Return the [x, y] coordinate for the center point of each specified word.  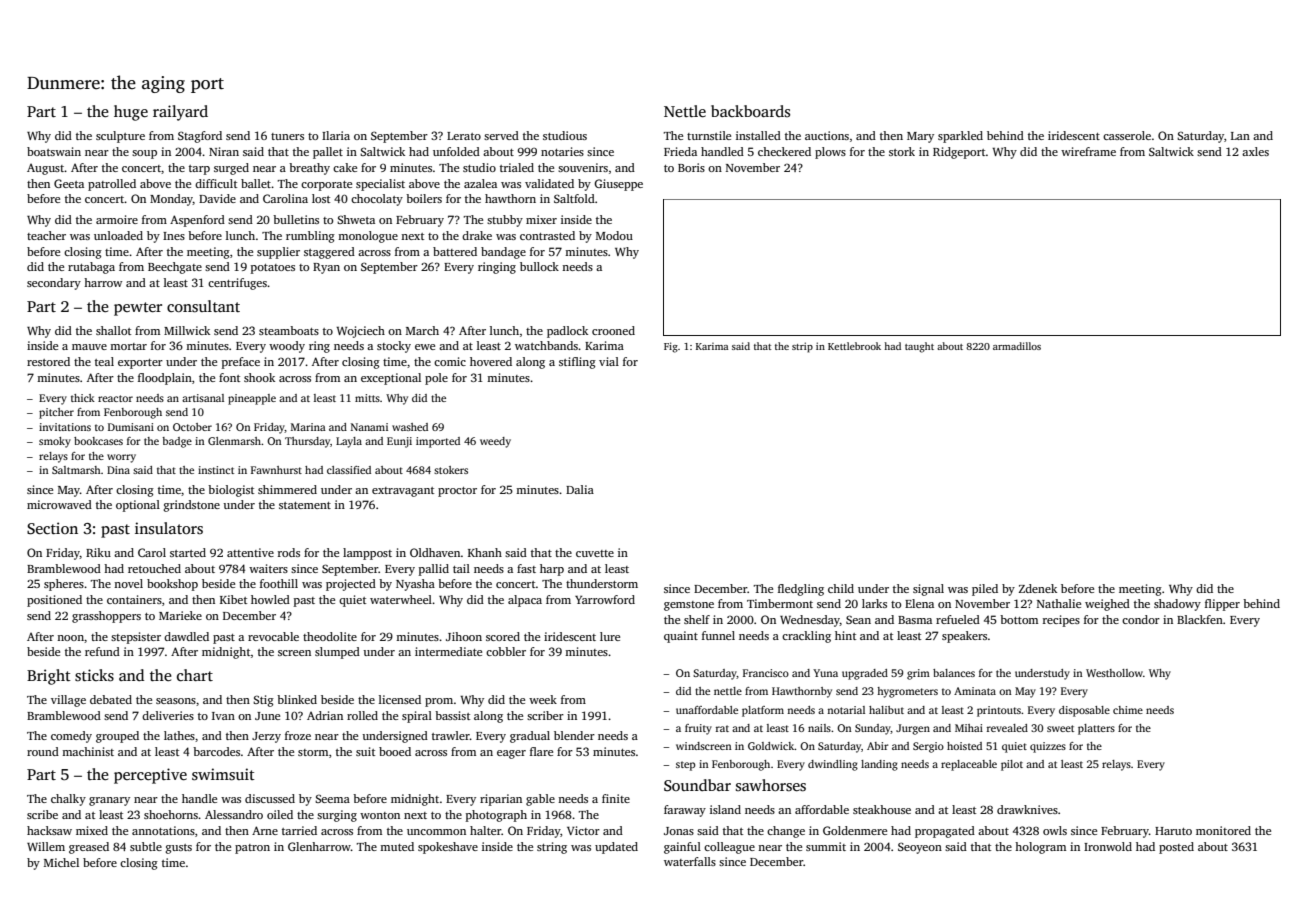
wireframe [1088, 151]
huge [131, 113]
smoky [55, 442]
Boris [691, 167]
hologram [1040, 848]
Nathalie [1059, 603]
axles [1255, 151]
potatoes [273, 269]
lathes [179, 735]
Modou [614, 235]
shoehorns [171, 814]
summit [826, 846]
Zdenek [1038, 588]
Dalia [580, 489]
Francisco [766, 673]
